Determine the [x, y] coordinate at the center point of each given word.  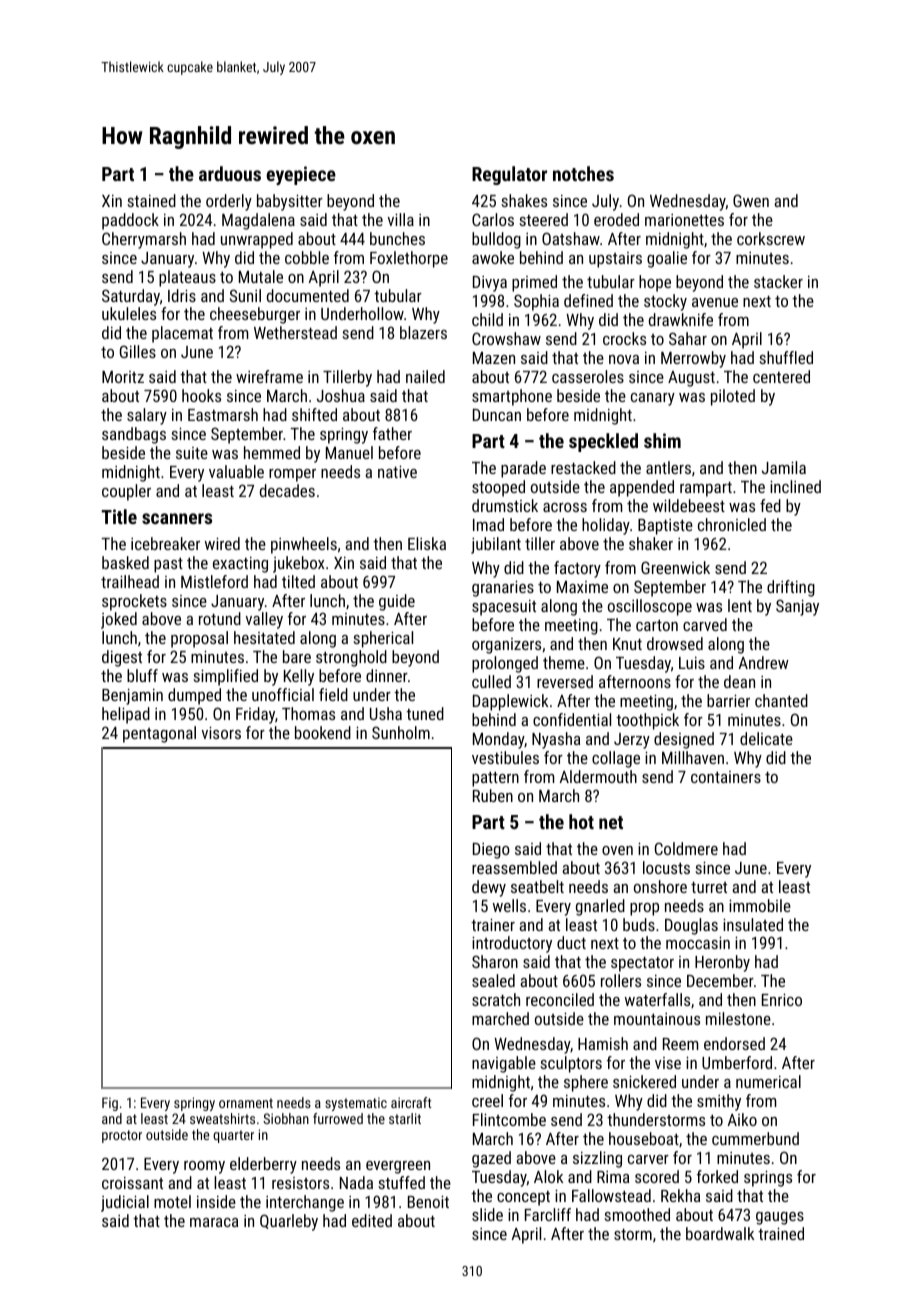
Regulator [509, 175]
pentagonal [159, 734]
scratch [496, 999]
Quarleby [289, 1222]
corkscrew [771, 238]
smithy [719, 1102]
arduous [230, 173]
